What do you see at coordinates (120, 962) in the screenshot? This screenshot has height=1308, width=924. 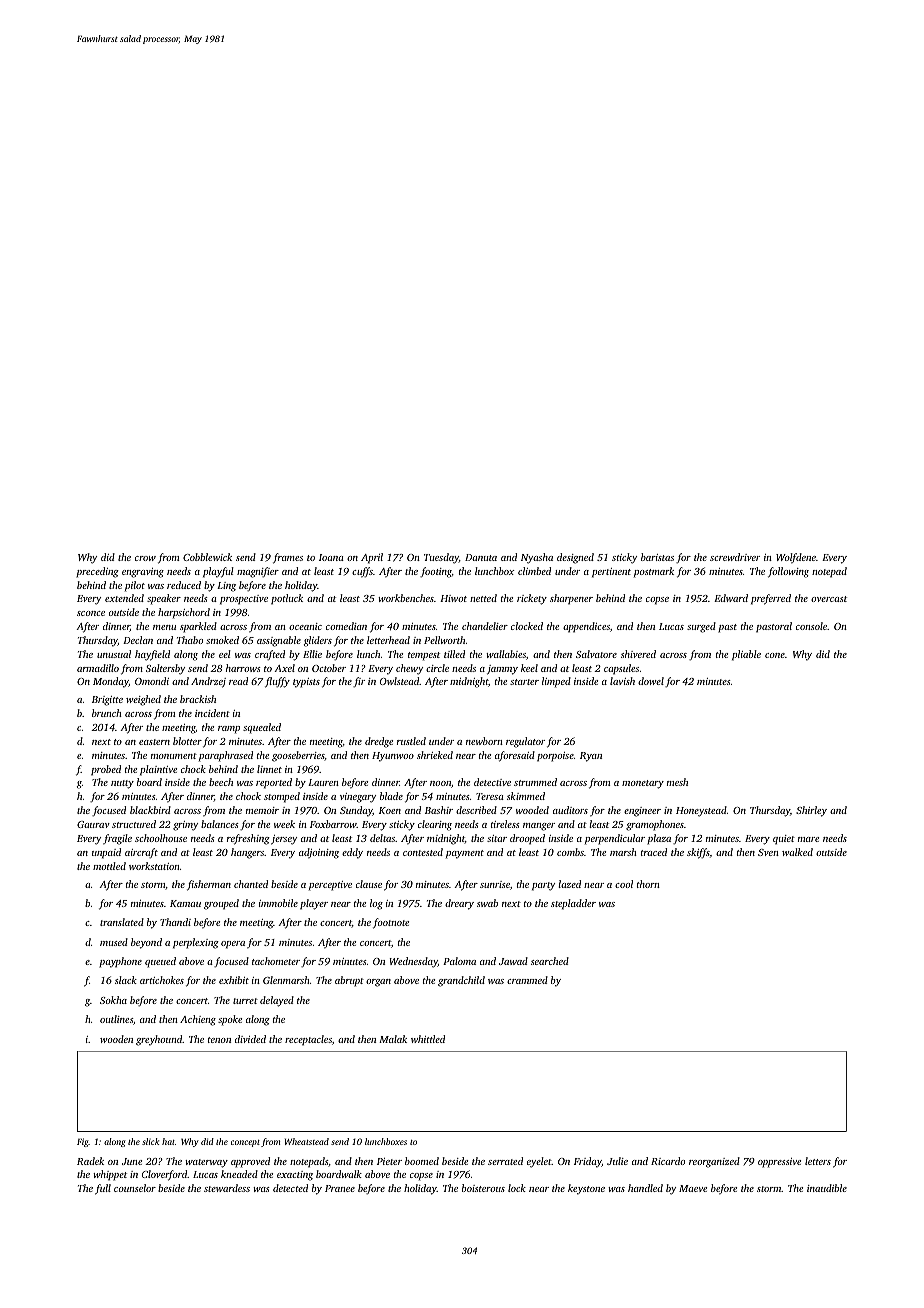 I see `payphone` at bounding box center [120, 962].
